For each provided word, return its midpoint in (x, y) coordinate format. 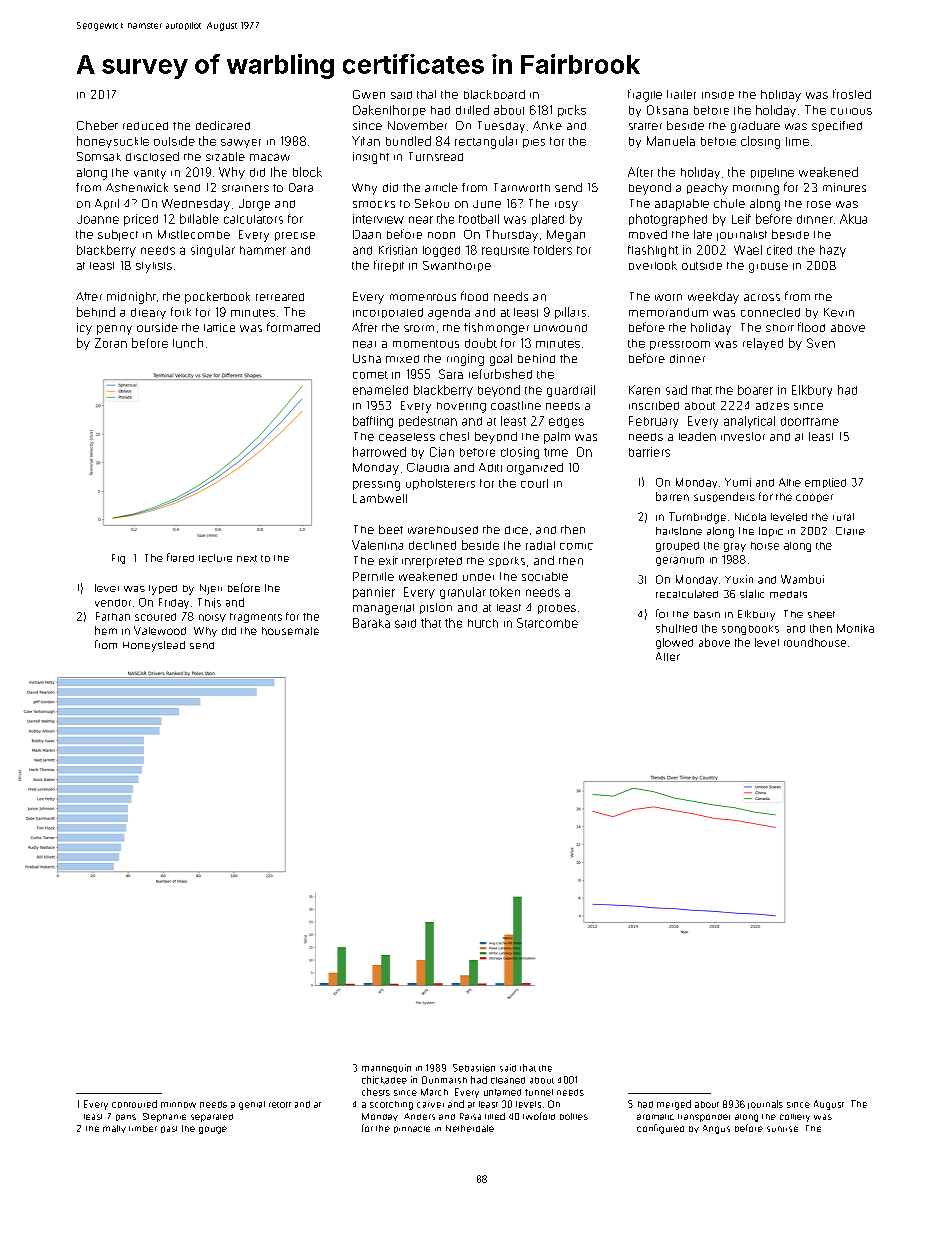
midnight (131, 298)
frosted (852, 94)
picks (572, 111)
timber (143, 1128)
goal (501, 360)
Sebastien (474, 1068)
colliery (795, 1118)
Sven (821, 343)
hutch (483, 623)
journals (765, 1104)
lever (107, 588)
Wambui (802, 579)
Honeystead (154, 646)
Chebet (97, 125)
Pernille (373, 576)
